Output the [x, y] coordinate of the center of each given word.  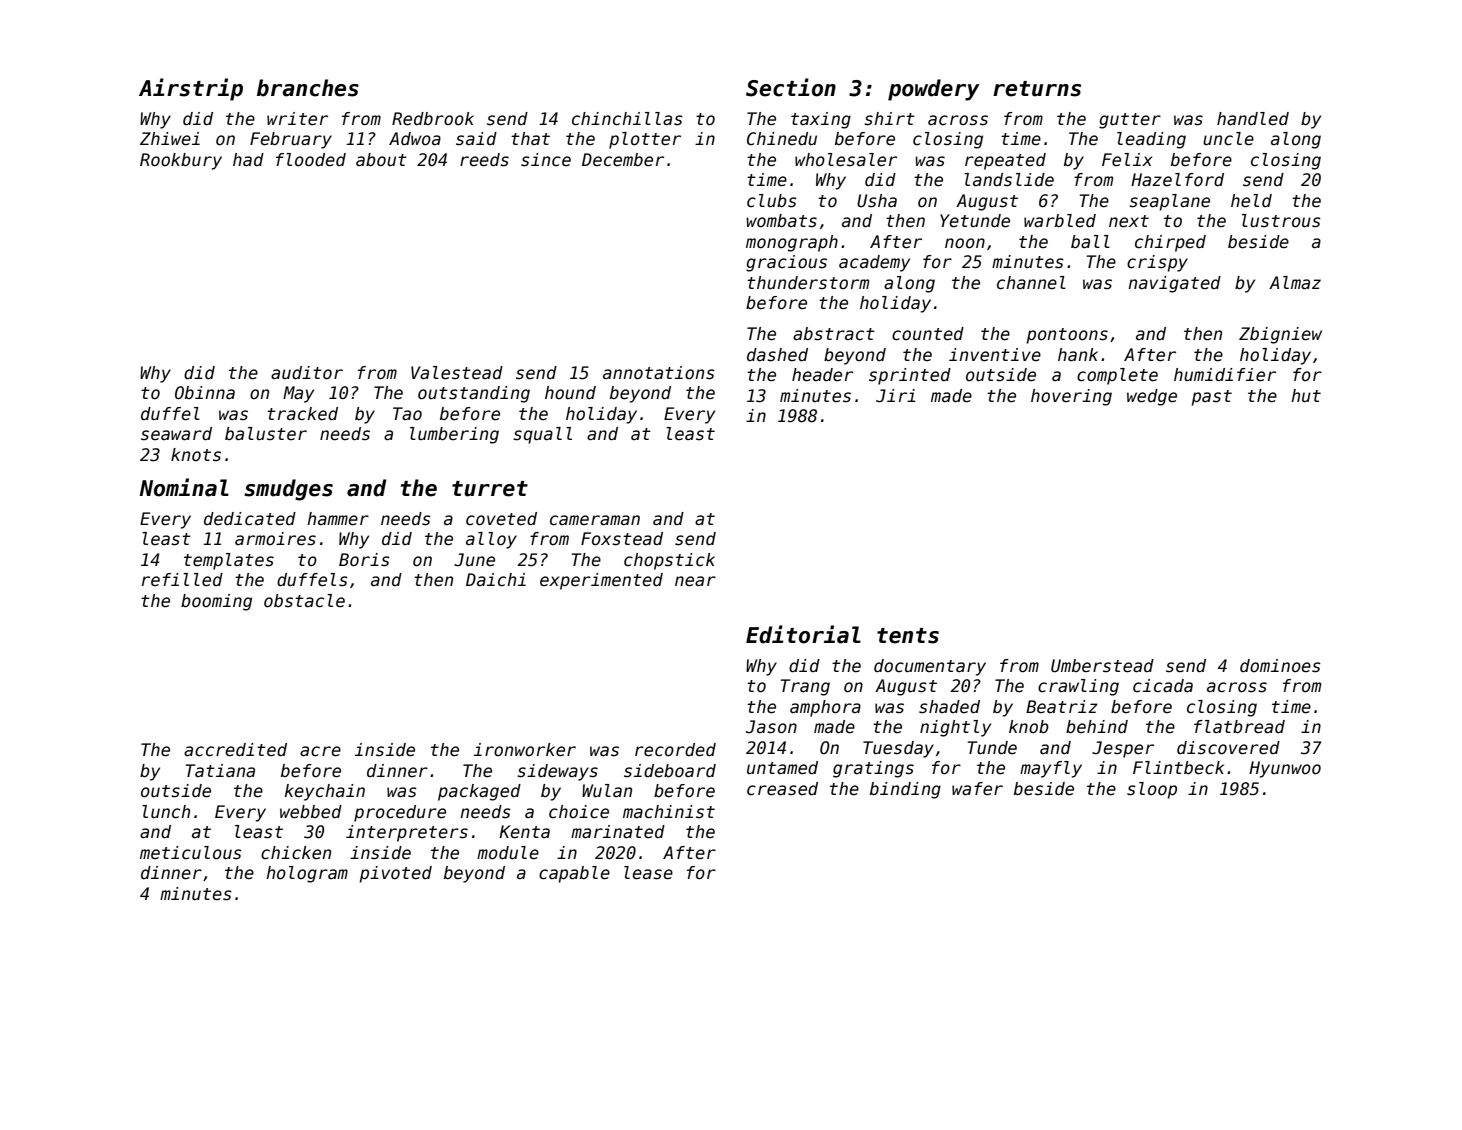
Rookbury [181, 161]
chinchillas [627, 119]
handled [1253, 119]
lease [648, 873]
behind [1097, 727]
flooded [311, 160]
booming [216, 602]
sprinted [910, 376]
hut [1306, 396]
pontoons [1067, 336]
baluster [266, 434]
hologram [307, 874]
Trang [805, 687]
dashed [777, 355]
